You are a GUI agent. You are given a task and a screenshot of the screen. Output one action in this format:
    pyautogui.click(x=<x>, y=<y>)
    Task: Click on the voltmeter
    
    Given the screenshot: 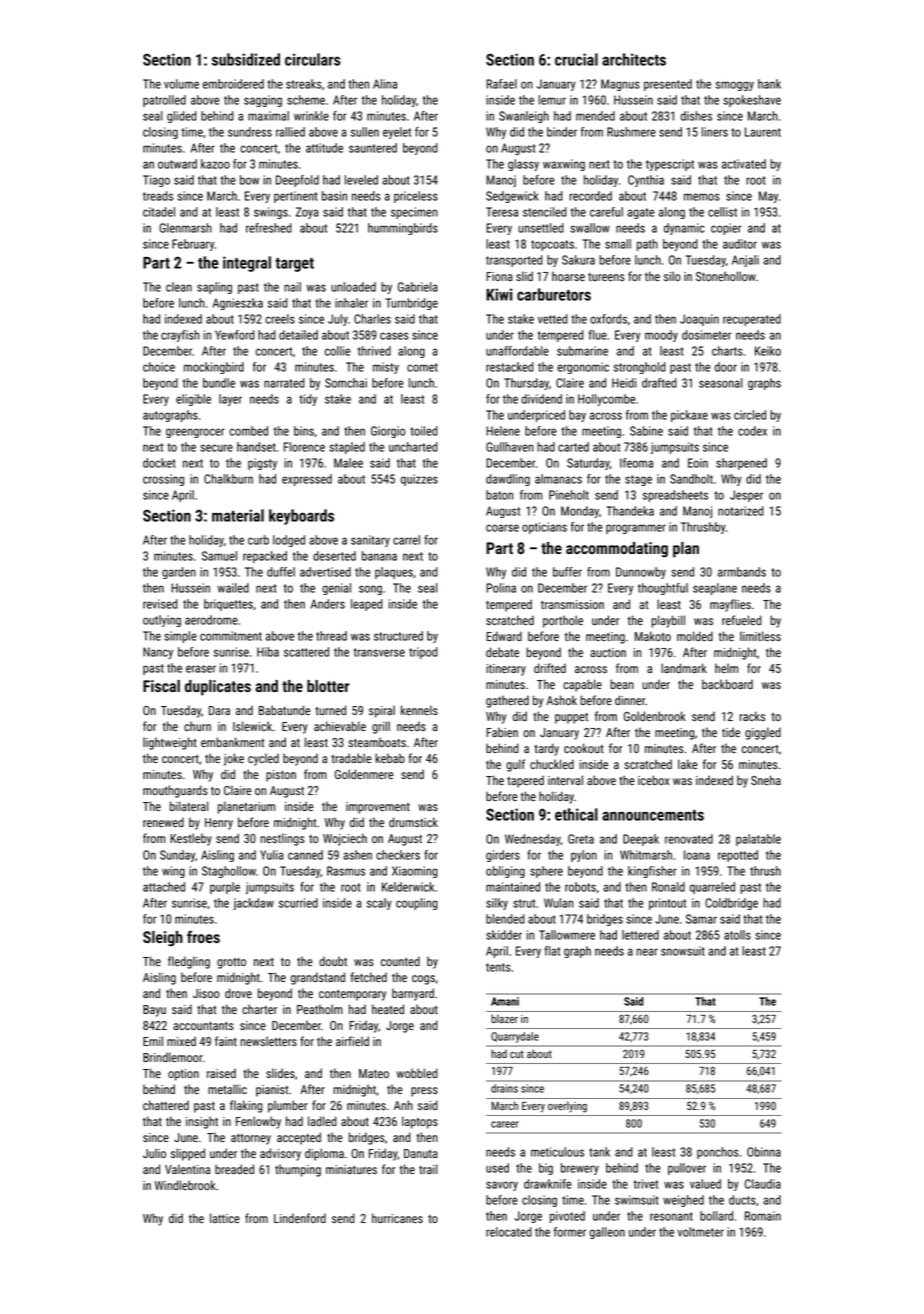 What is the action you would take?
    pyautogui.click(x=700, y=1232)
